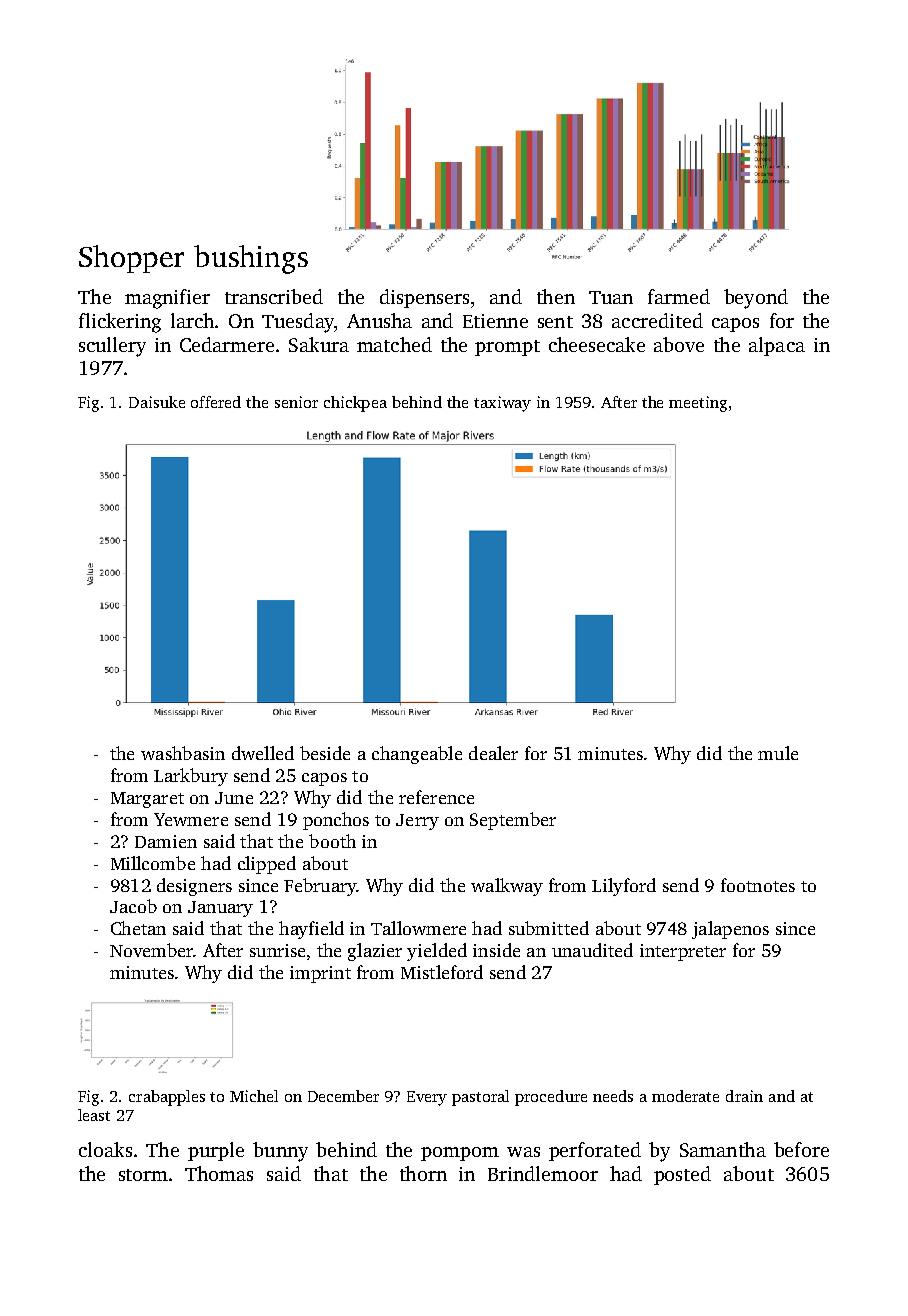  What do you see at coordinates (143, 1175) in the document?
I see `storm` at bounding box center [143, 1175].
